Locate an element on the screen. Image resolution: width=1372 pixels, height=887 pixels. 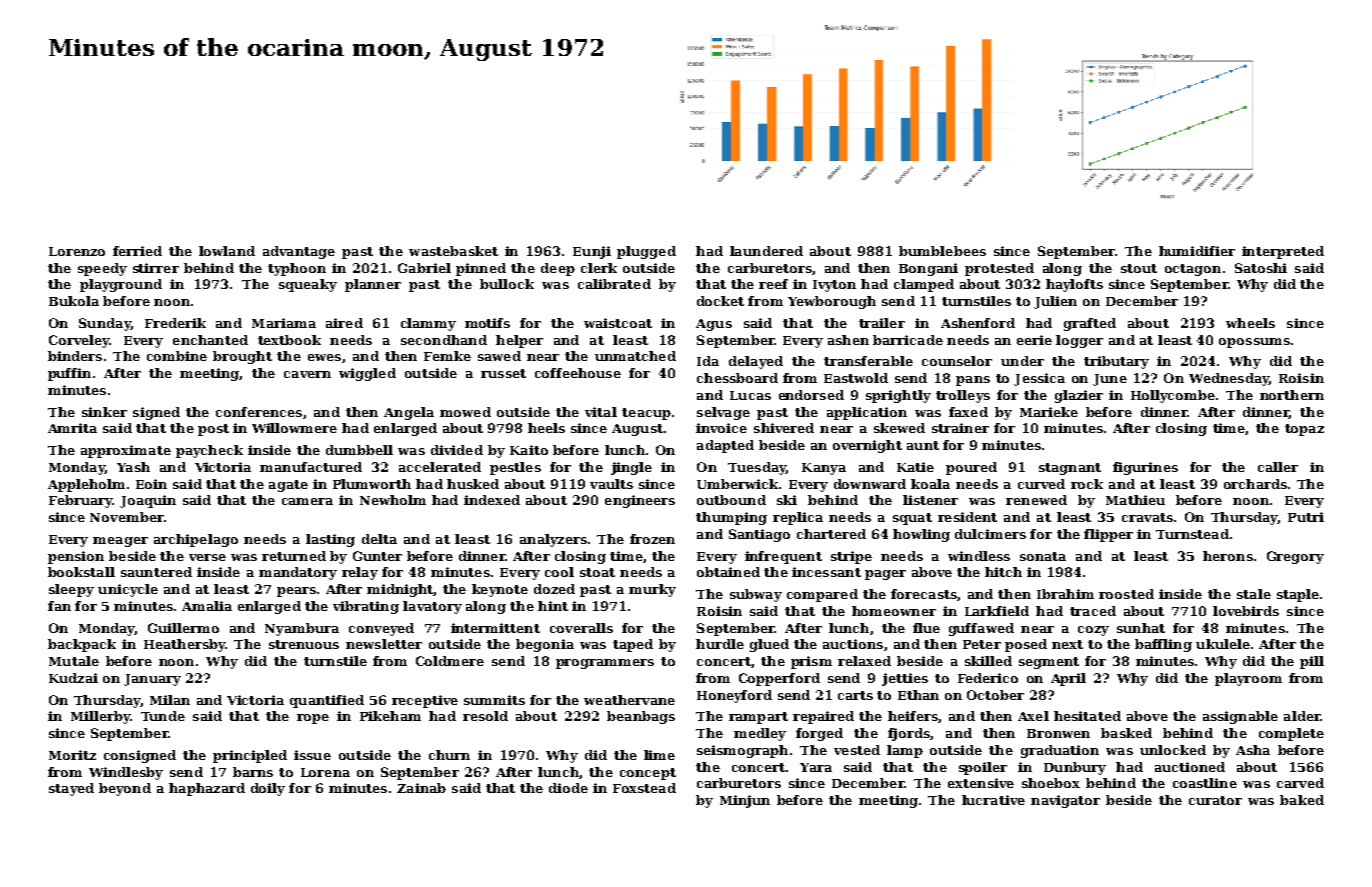
interpreted is located at coordinates (1283, 252).
